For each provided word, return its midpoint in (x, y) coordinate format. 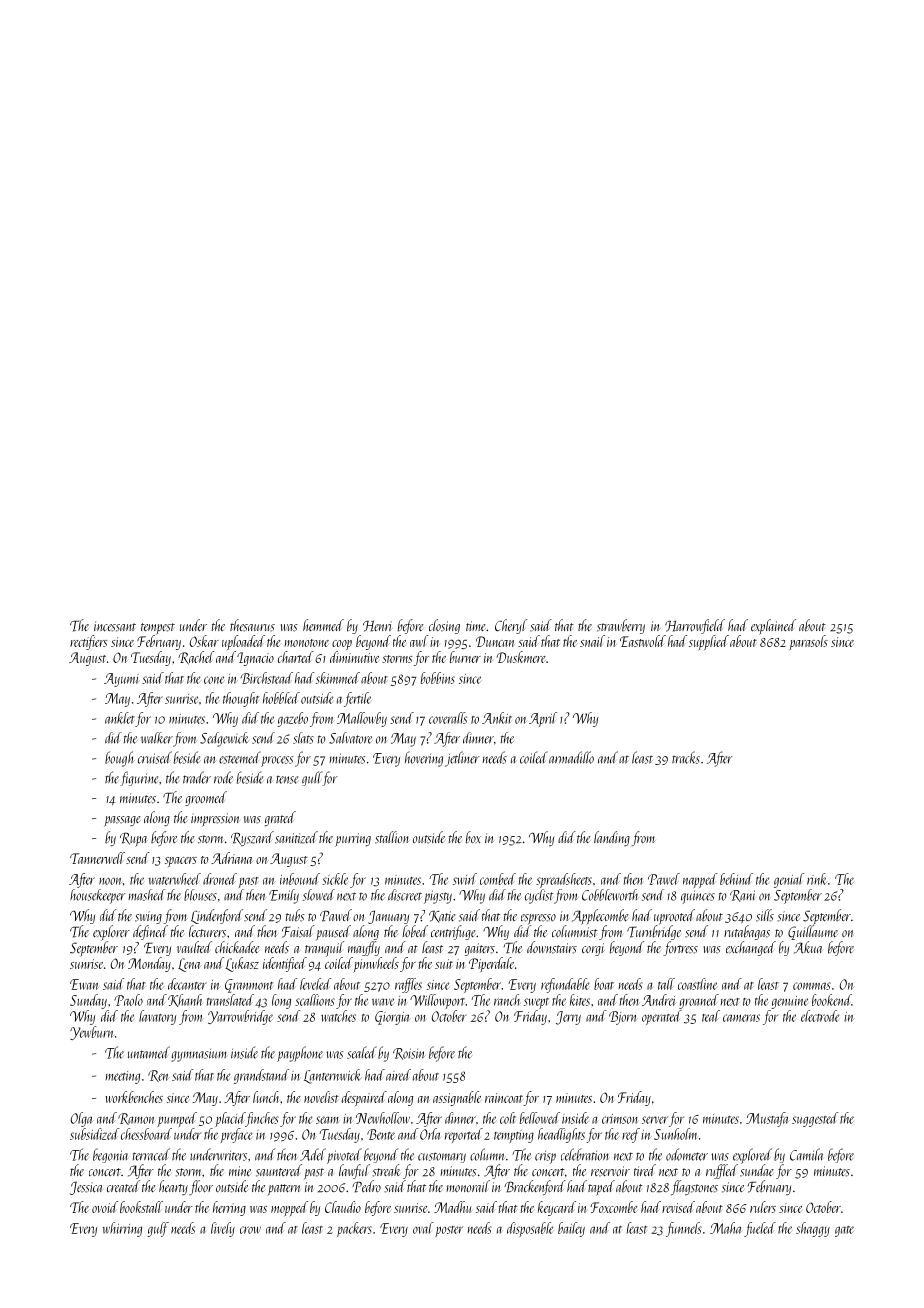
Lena (189, 965)
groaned (699, 1001)
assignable (457, 1098)
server (655, 1120)
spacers (181, 862)
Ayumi (121, 680)
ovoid (105, 1207)
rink (817, 879)
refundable (565, 985)
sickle (335, 879)
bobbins (438, 678)
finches (262, 1119)
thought (241, 699)
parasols (809, 642)
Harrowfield (695, 626)
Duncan (495, 641)
